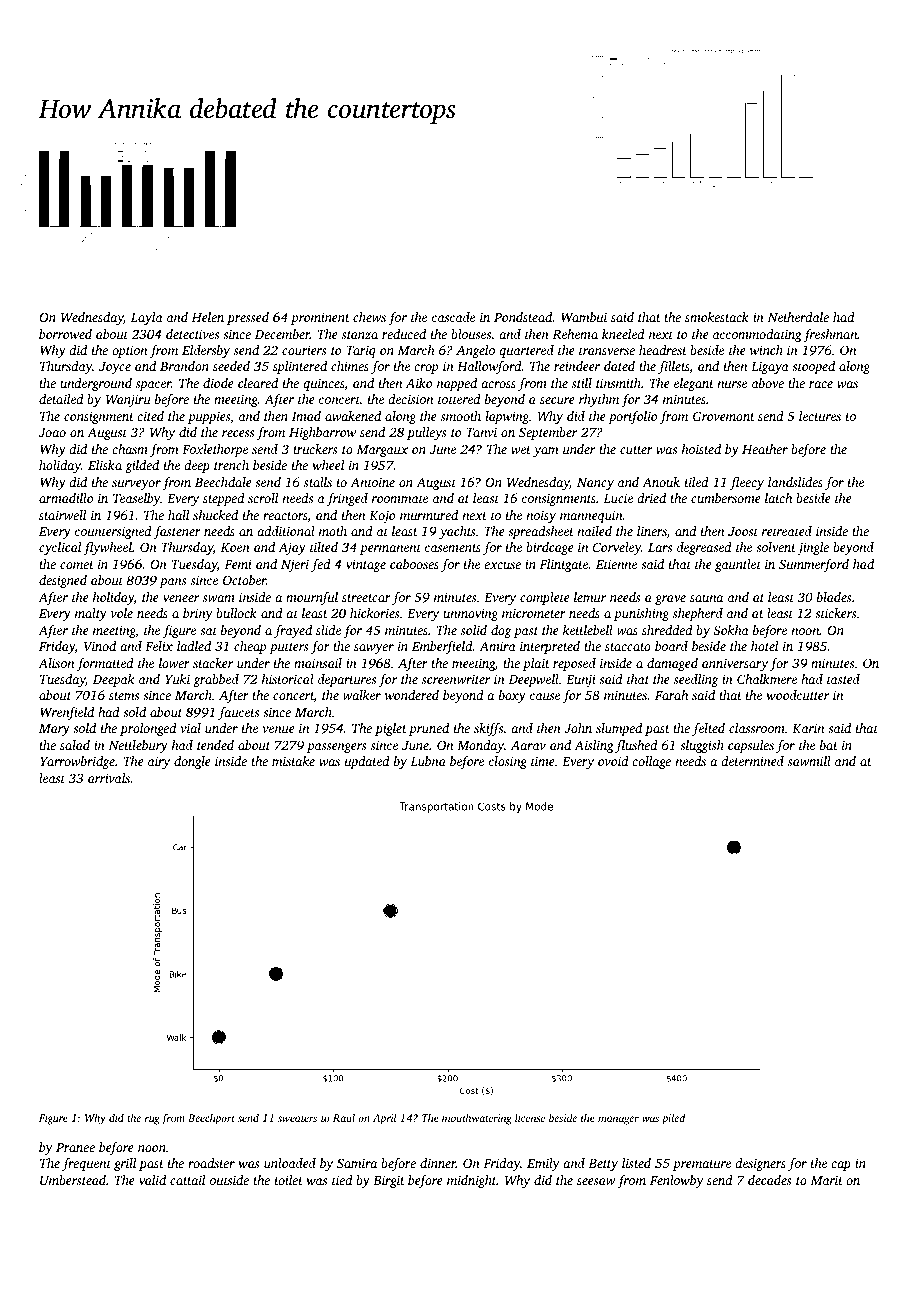 The width and height of the document is (924, 1308). I want to click on determined, so click(752, 761).
